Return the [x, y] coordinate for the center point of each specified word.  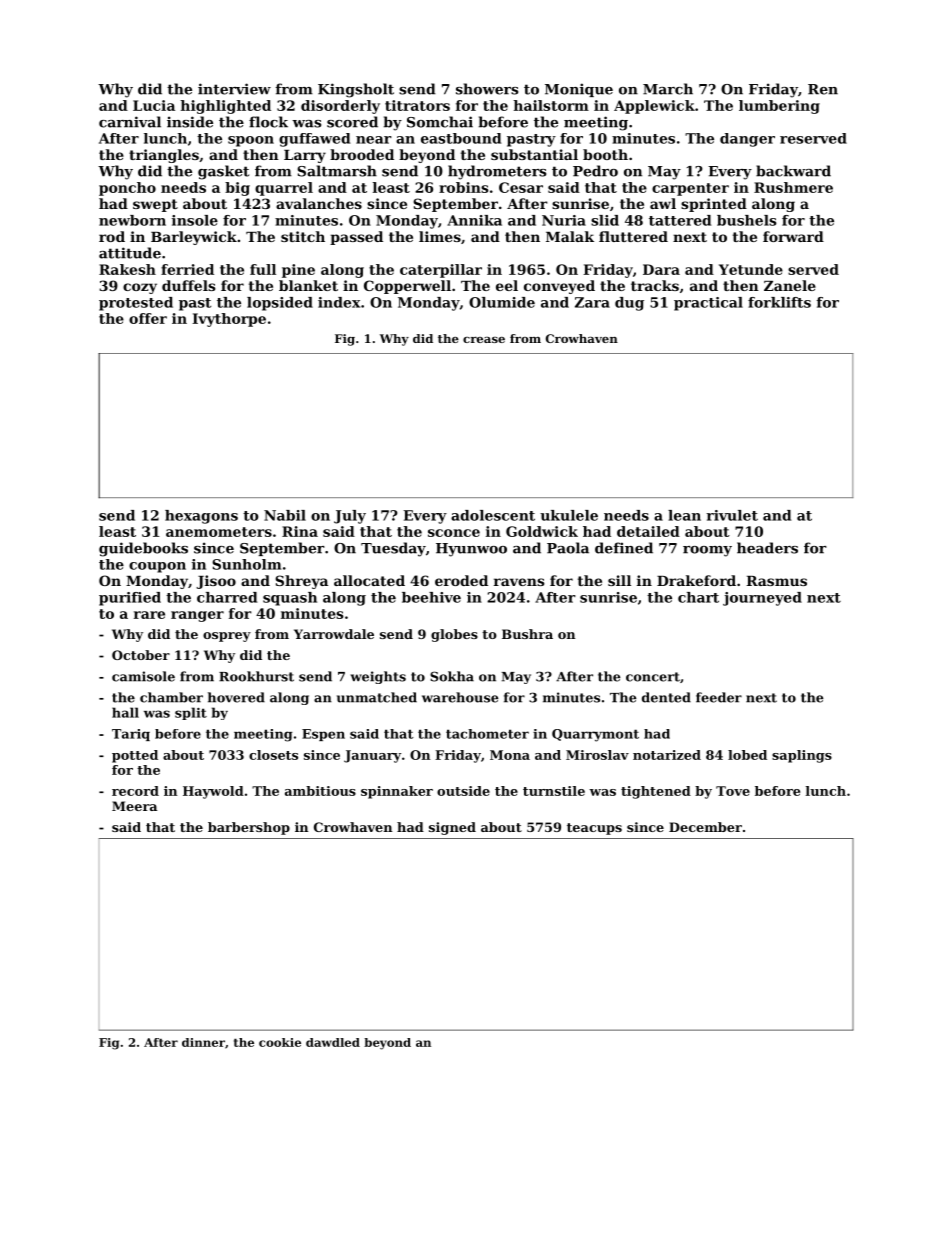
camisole [143, 676]
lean [684, 515]
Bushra [527, 634]
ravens [519, 582]
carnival [130, 122]
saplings [802, 756]
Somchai [440, 122]
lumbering [779, 107]
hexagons [201, 517]
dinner [203, 1042]
